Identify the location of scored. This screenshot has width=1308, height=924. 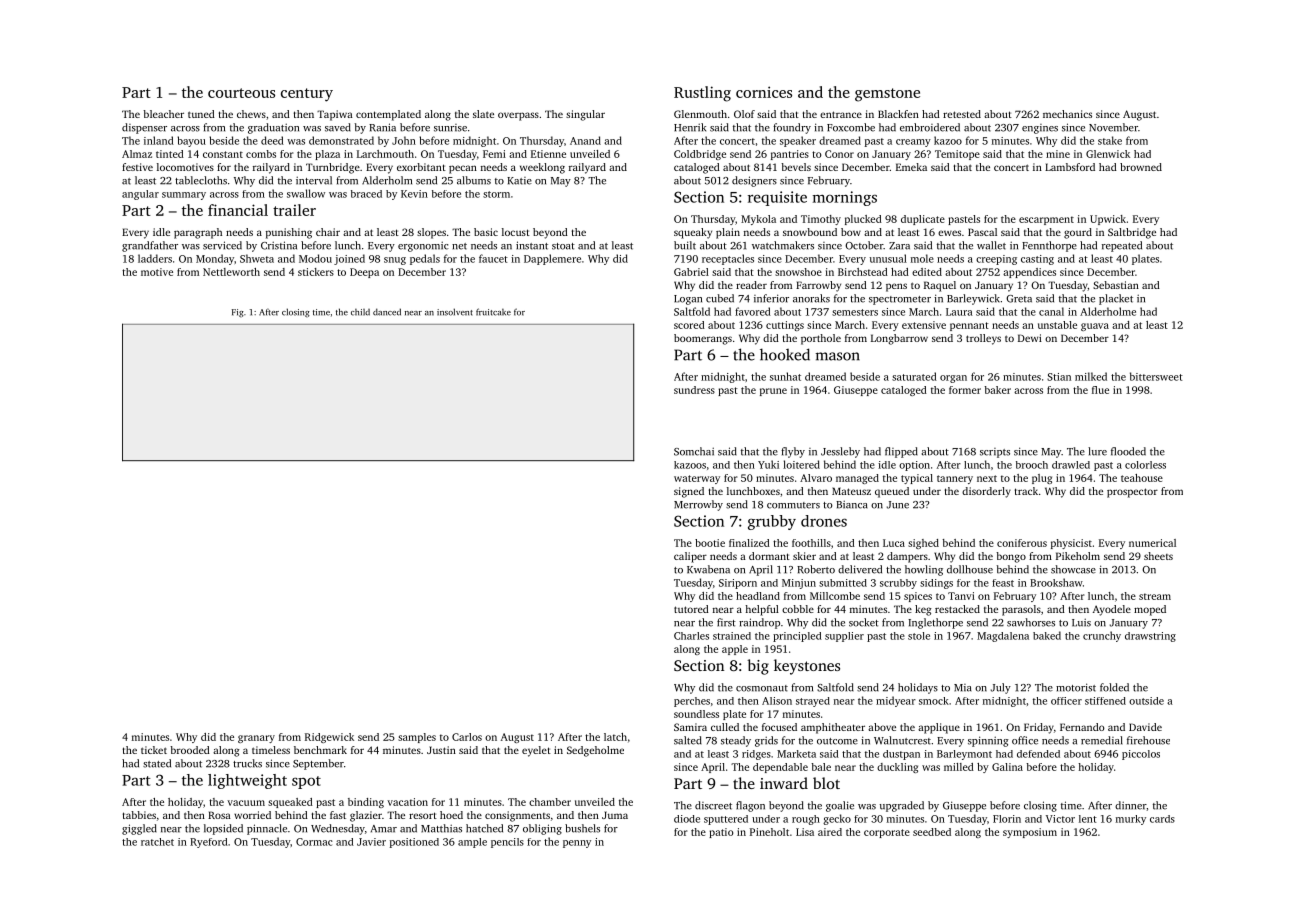
(689, 325).
